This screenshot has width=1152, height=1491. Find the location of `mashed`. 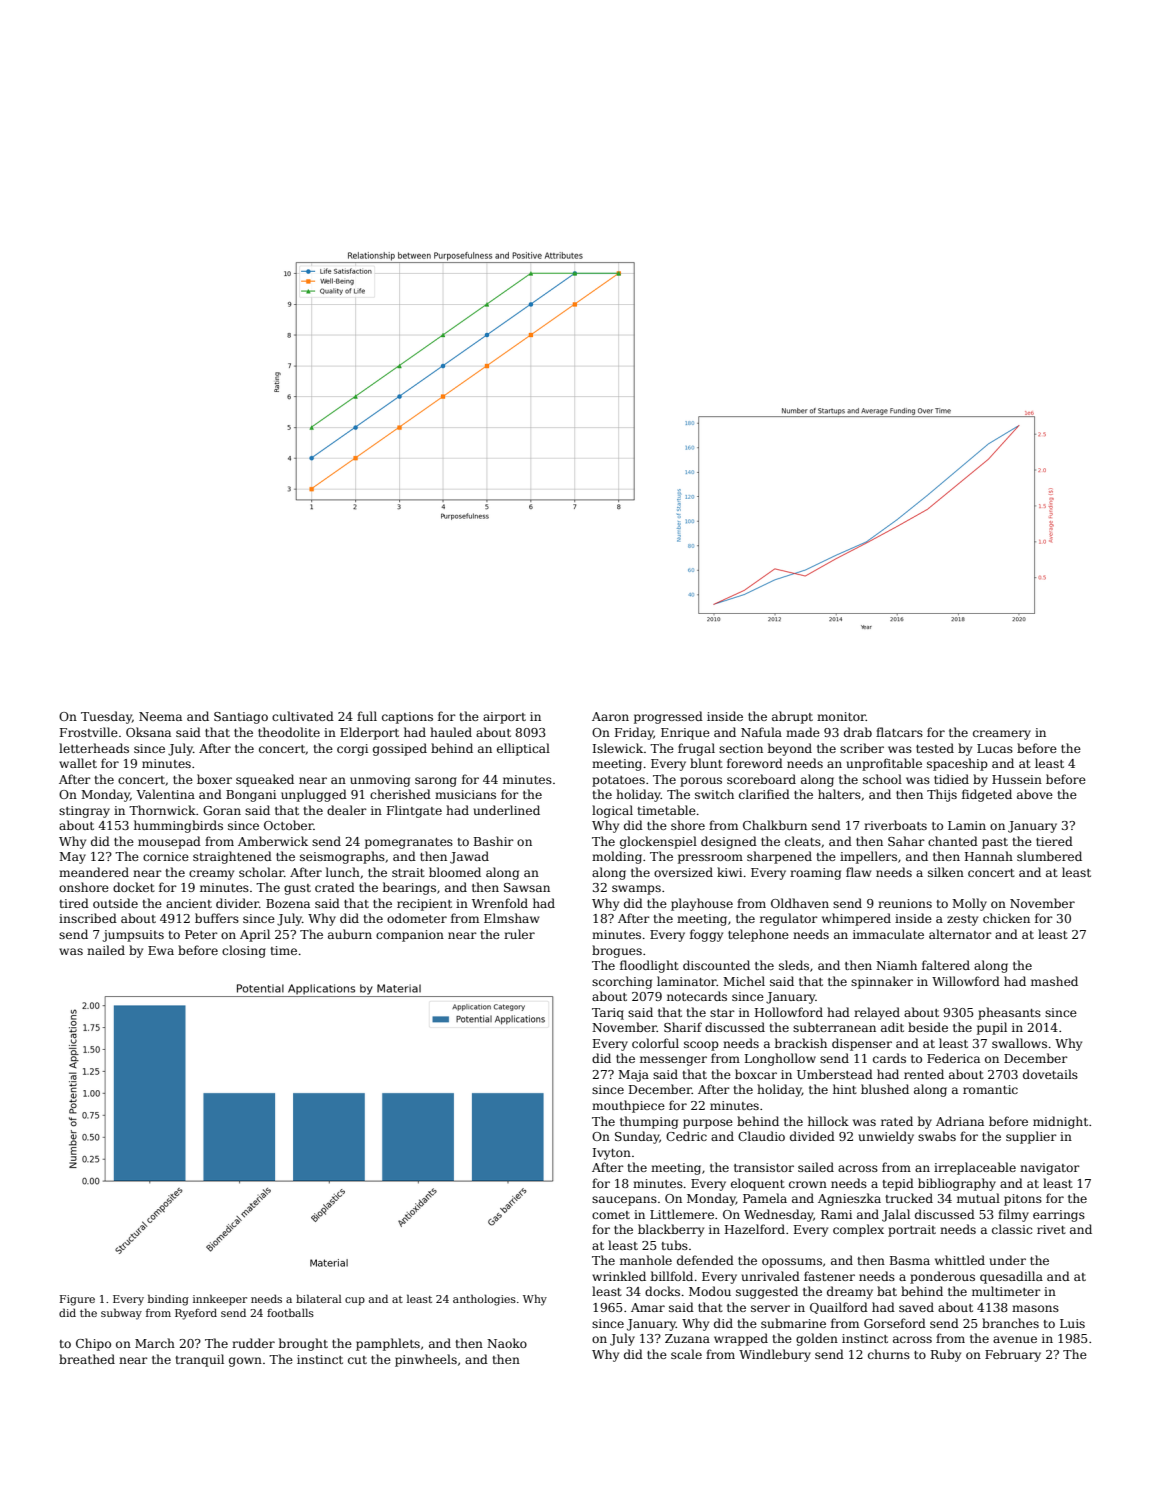

mashed is located at coordinates (1054, 981).
